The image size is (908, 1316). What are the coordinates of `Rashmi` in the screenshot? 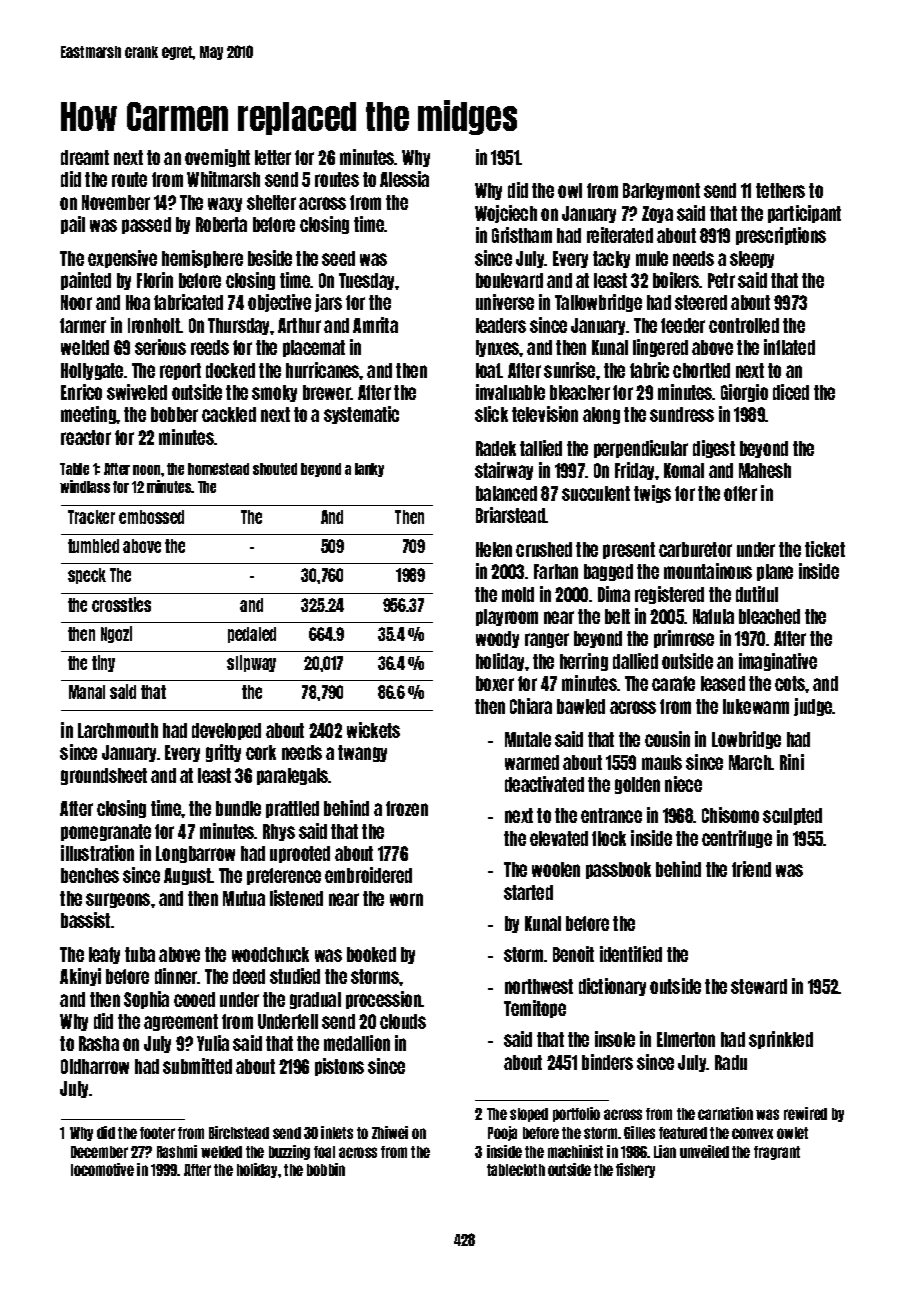 It's located at (177, 1151).
